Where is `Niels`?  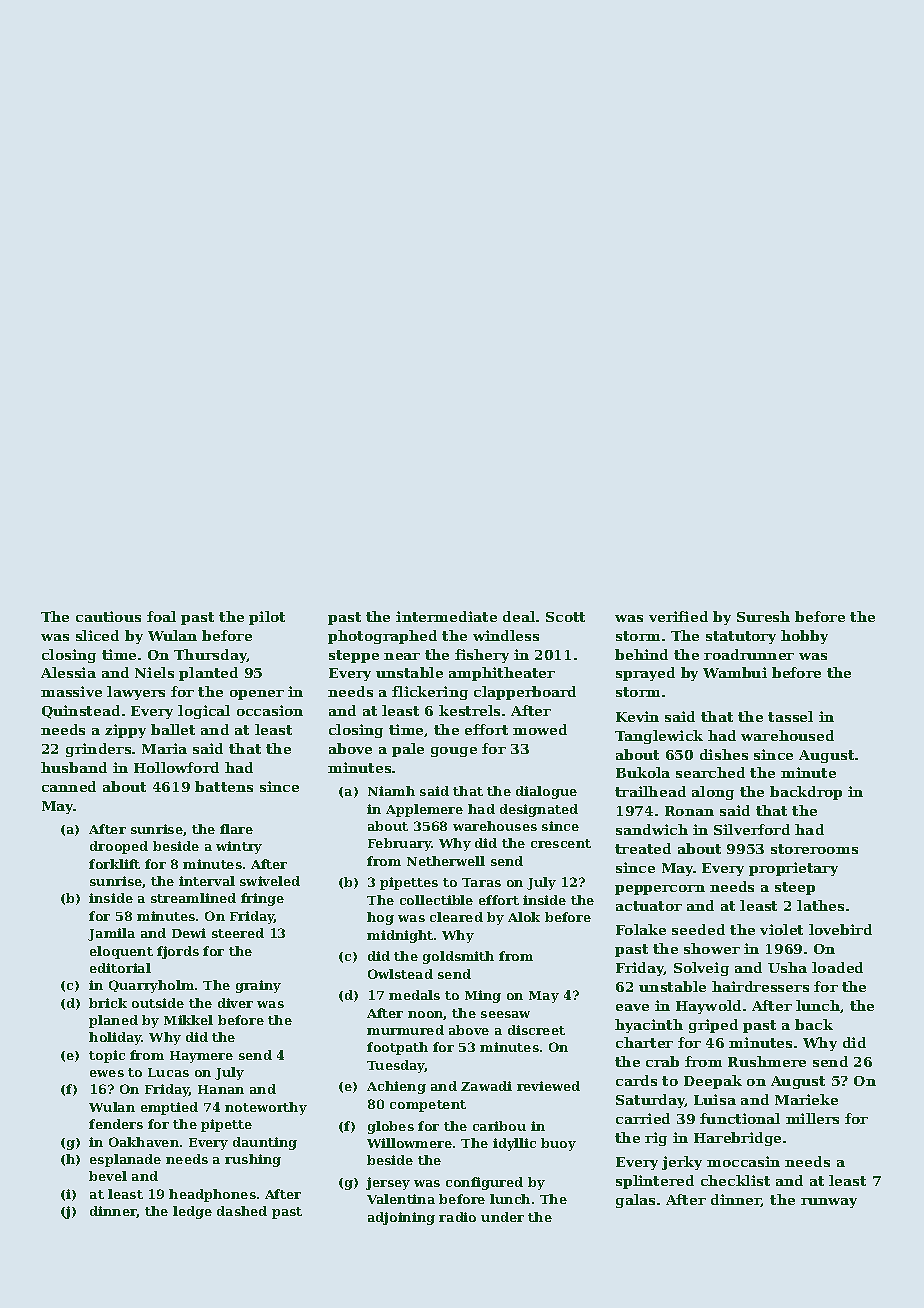 Niels is located at coordinates (154, 672).
